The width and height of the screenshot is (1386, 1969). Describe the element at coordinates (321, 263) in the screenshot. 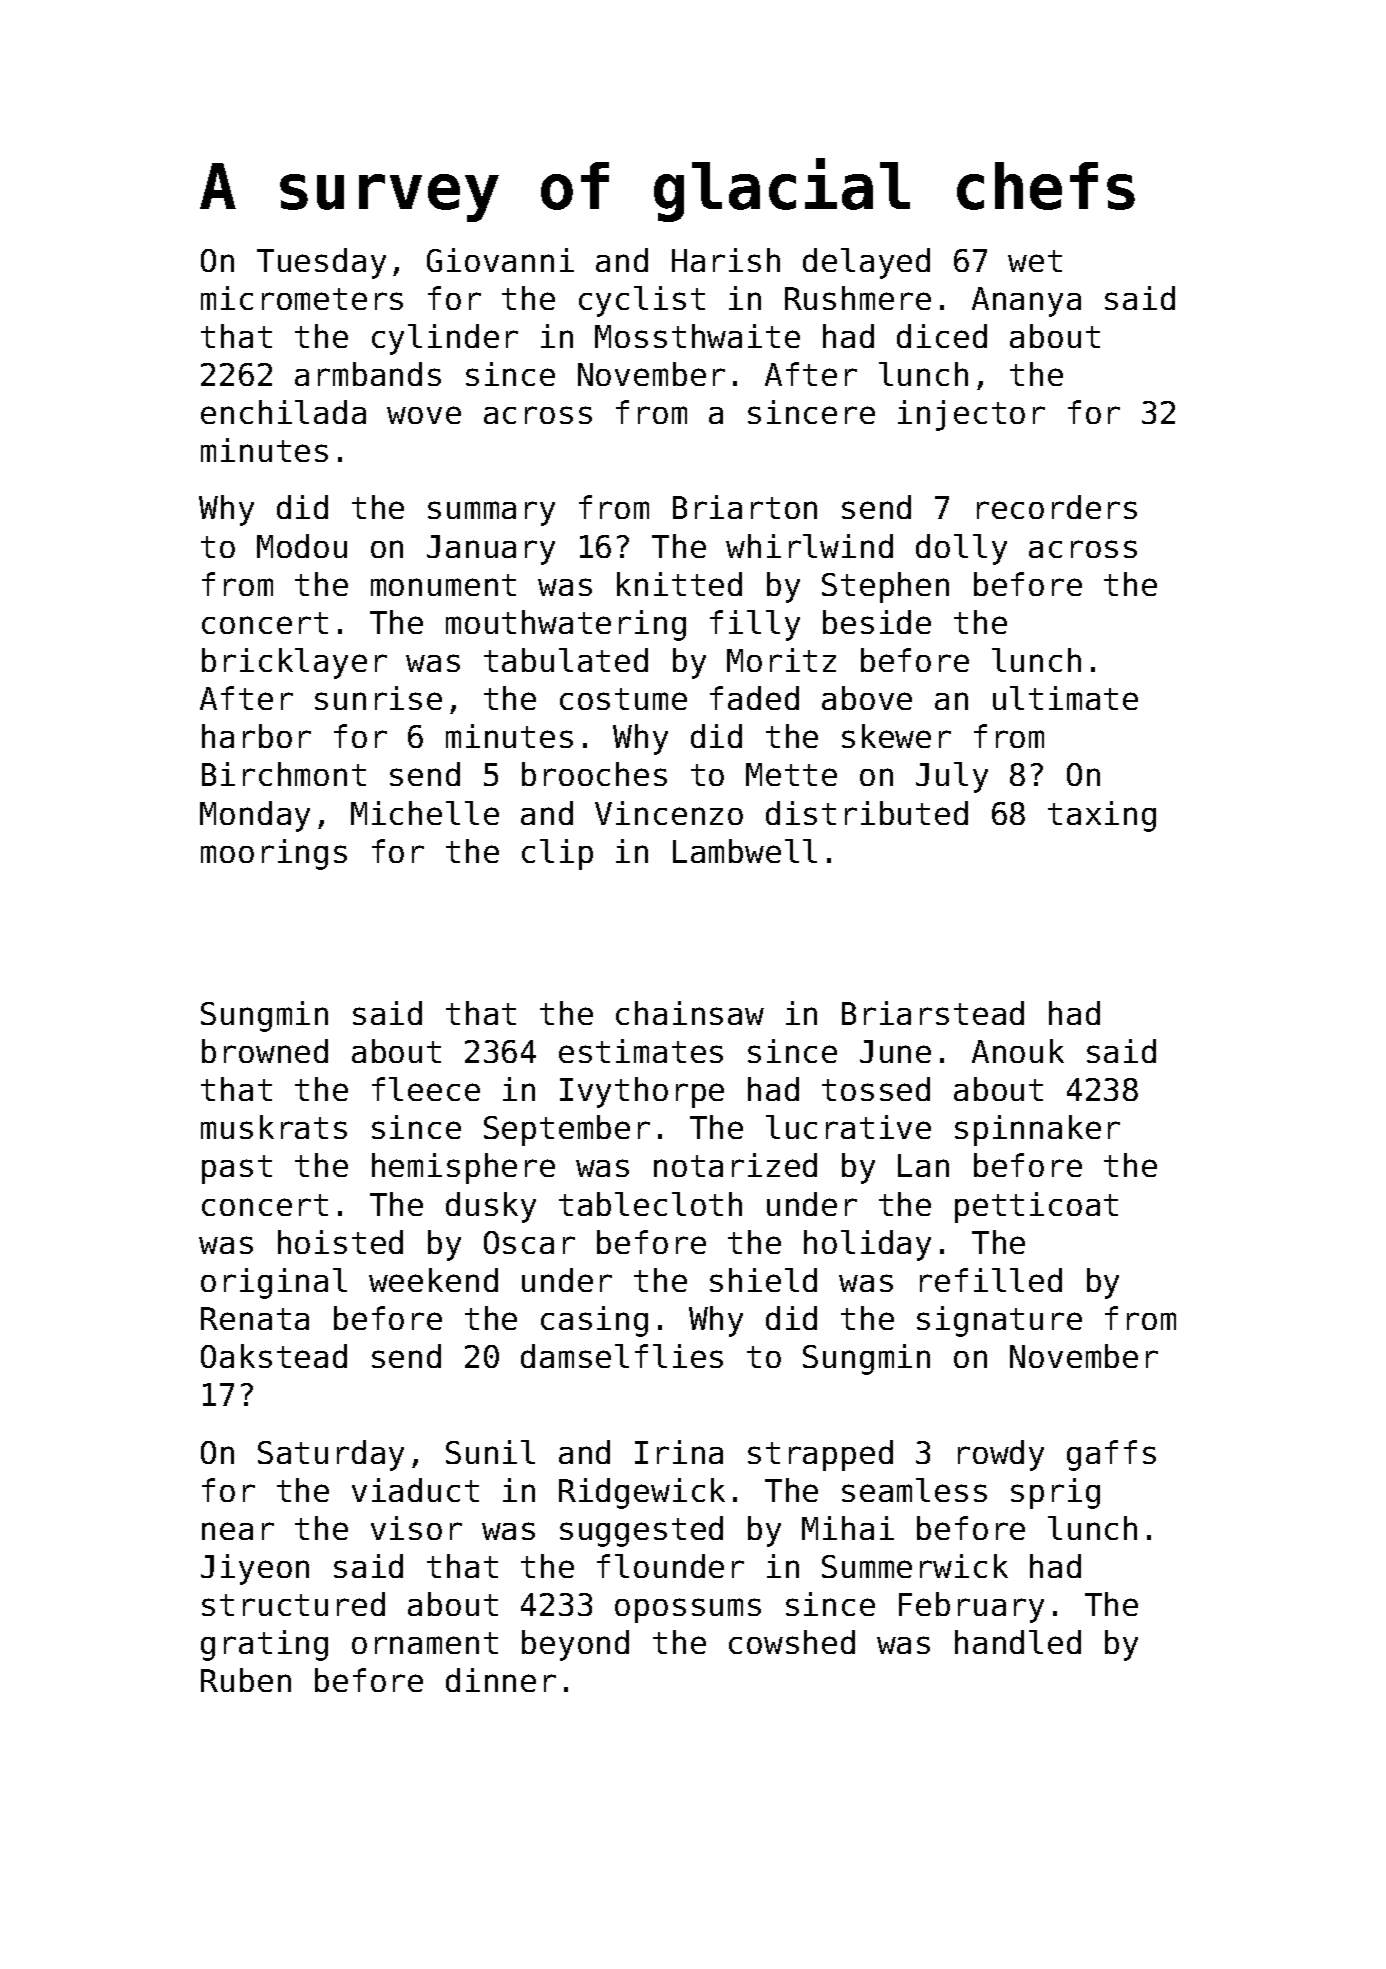

I see `Tuesday` at that location.
